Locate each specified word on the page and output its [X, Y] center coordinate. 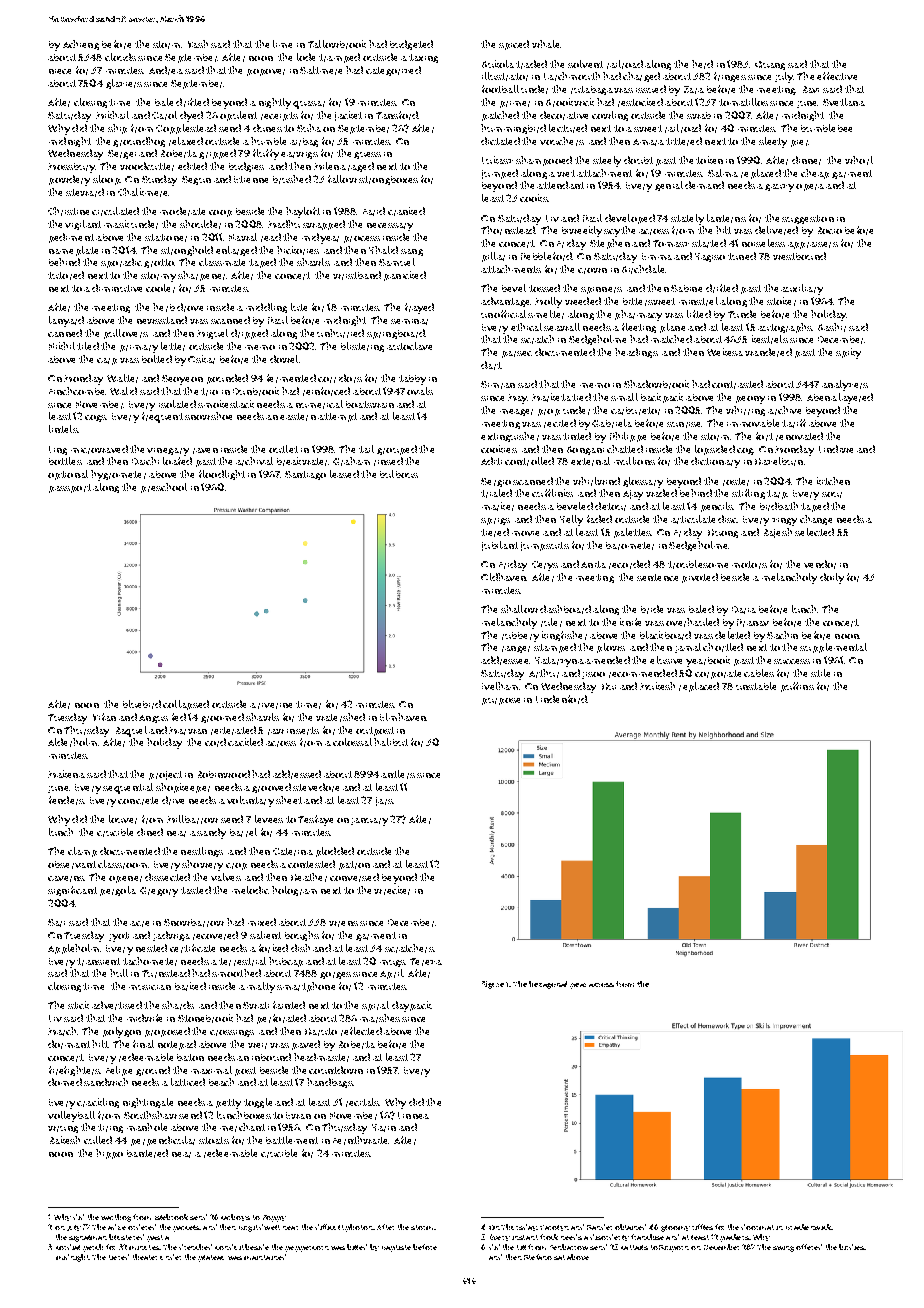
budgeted [411, 45]
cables [759, 673]
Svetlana [844, 102]
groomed [222, 718]
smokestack [226, 404]
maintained [265, 1257]
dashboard [565, 609]
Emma [657, 256]
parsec [517, 354]
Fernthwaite [361, 1140]
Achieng [81, 45]
